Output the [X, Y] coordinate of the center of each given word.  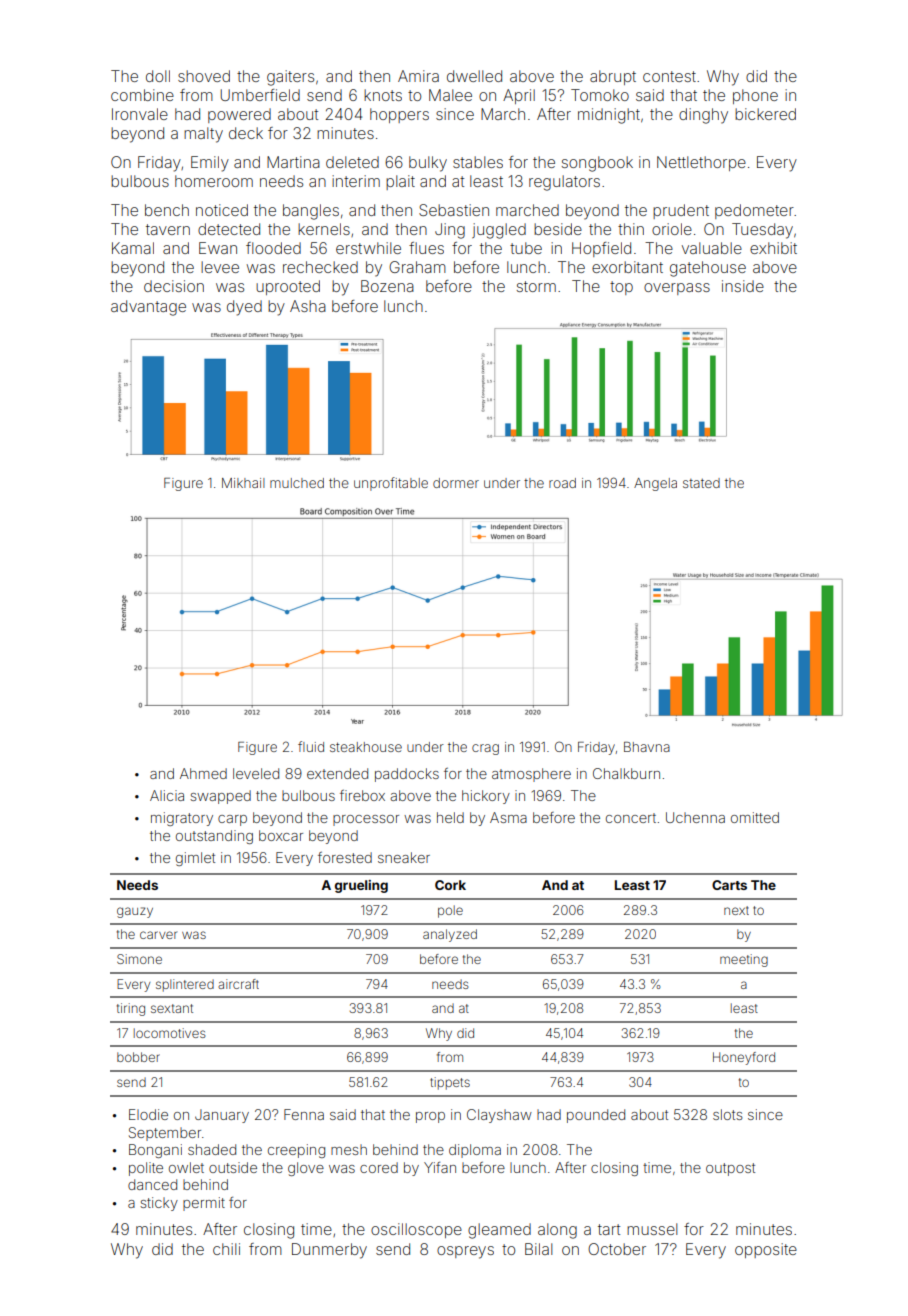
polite [146, 1169]
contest [669, 76]
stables [478, 162]
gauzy [135, 912]
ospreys [465, 1252]
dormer [456, 483]
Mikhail [243, 483]
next [736, 910]
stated [701, 483]
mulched [297, 483]
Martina [293, 162]
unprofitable [391, 484]
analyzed [450, 935]
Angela [655, 484]
